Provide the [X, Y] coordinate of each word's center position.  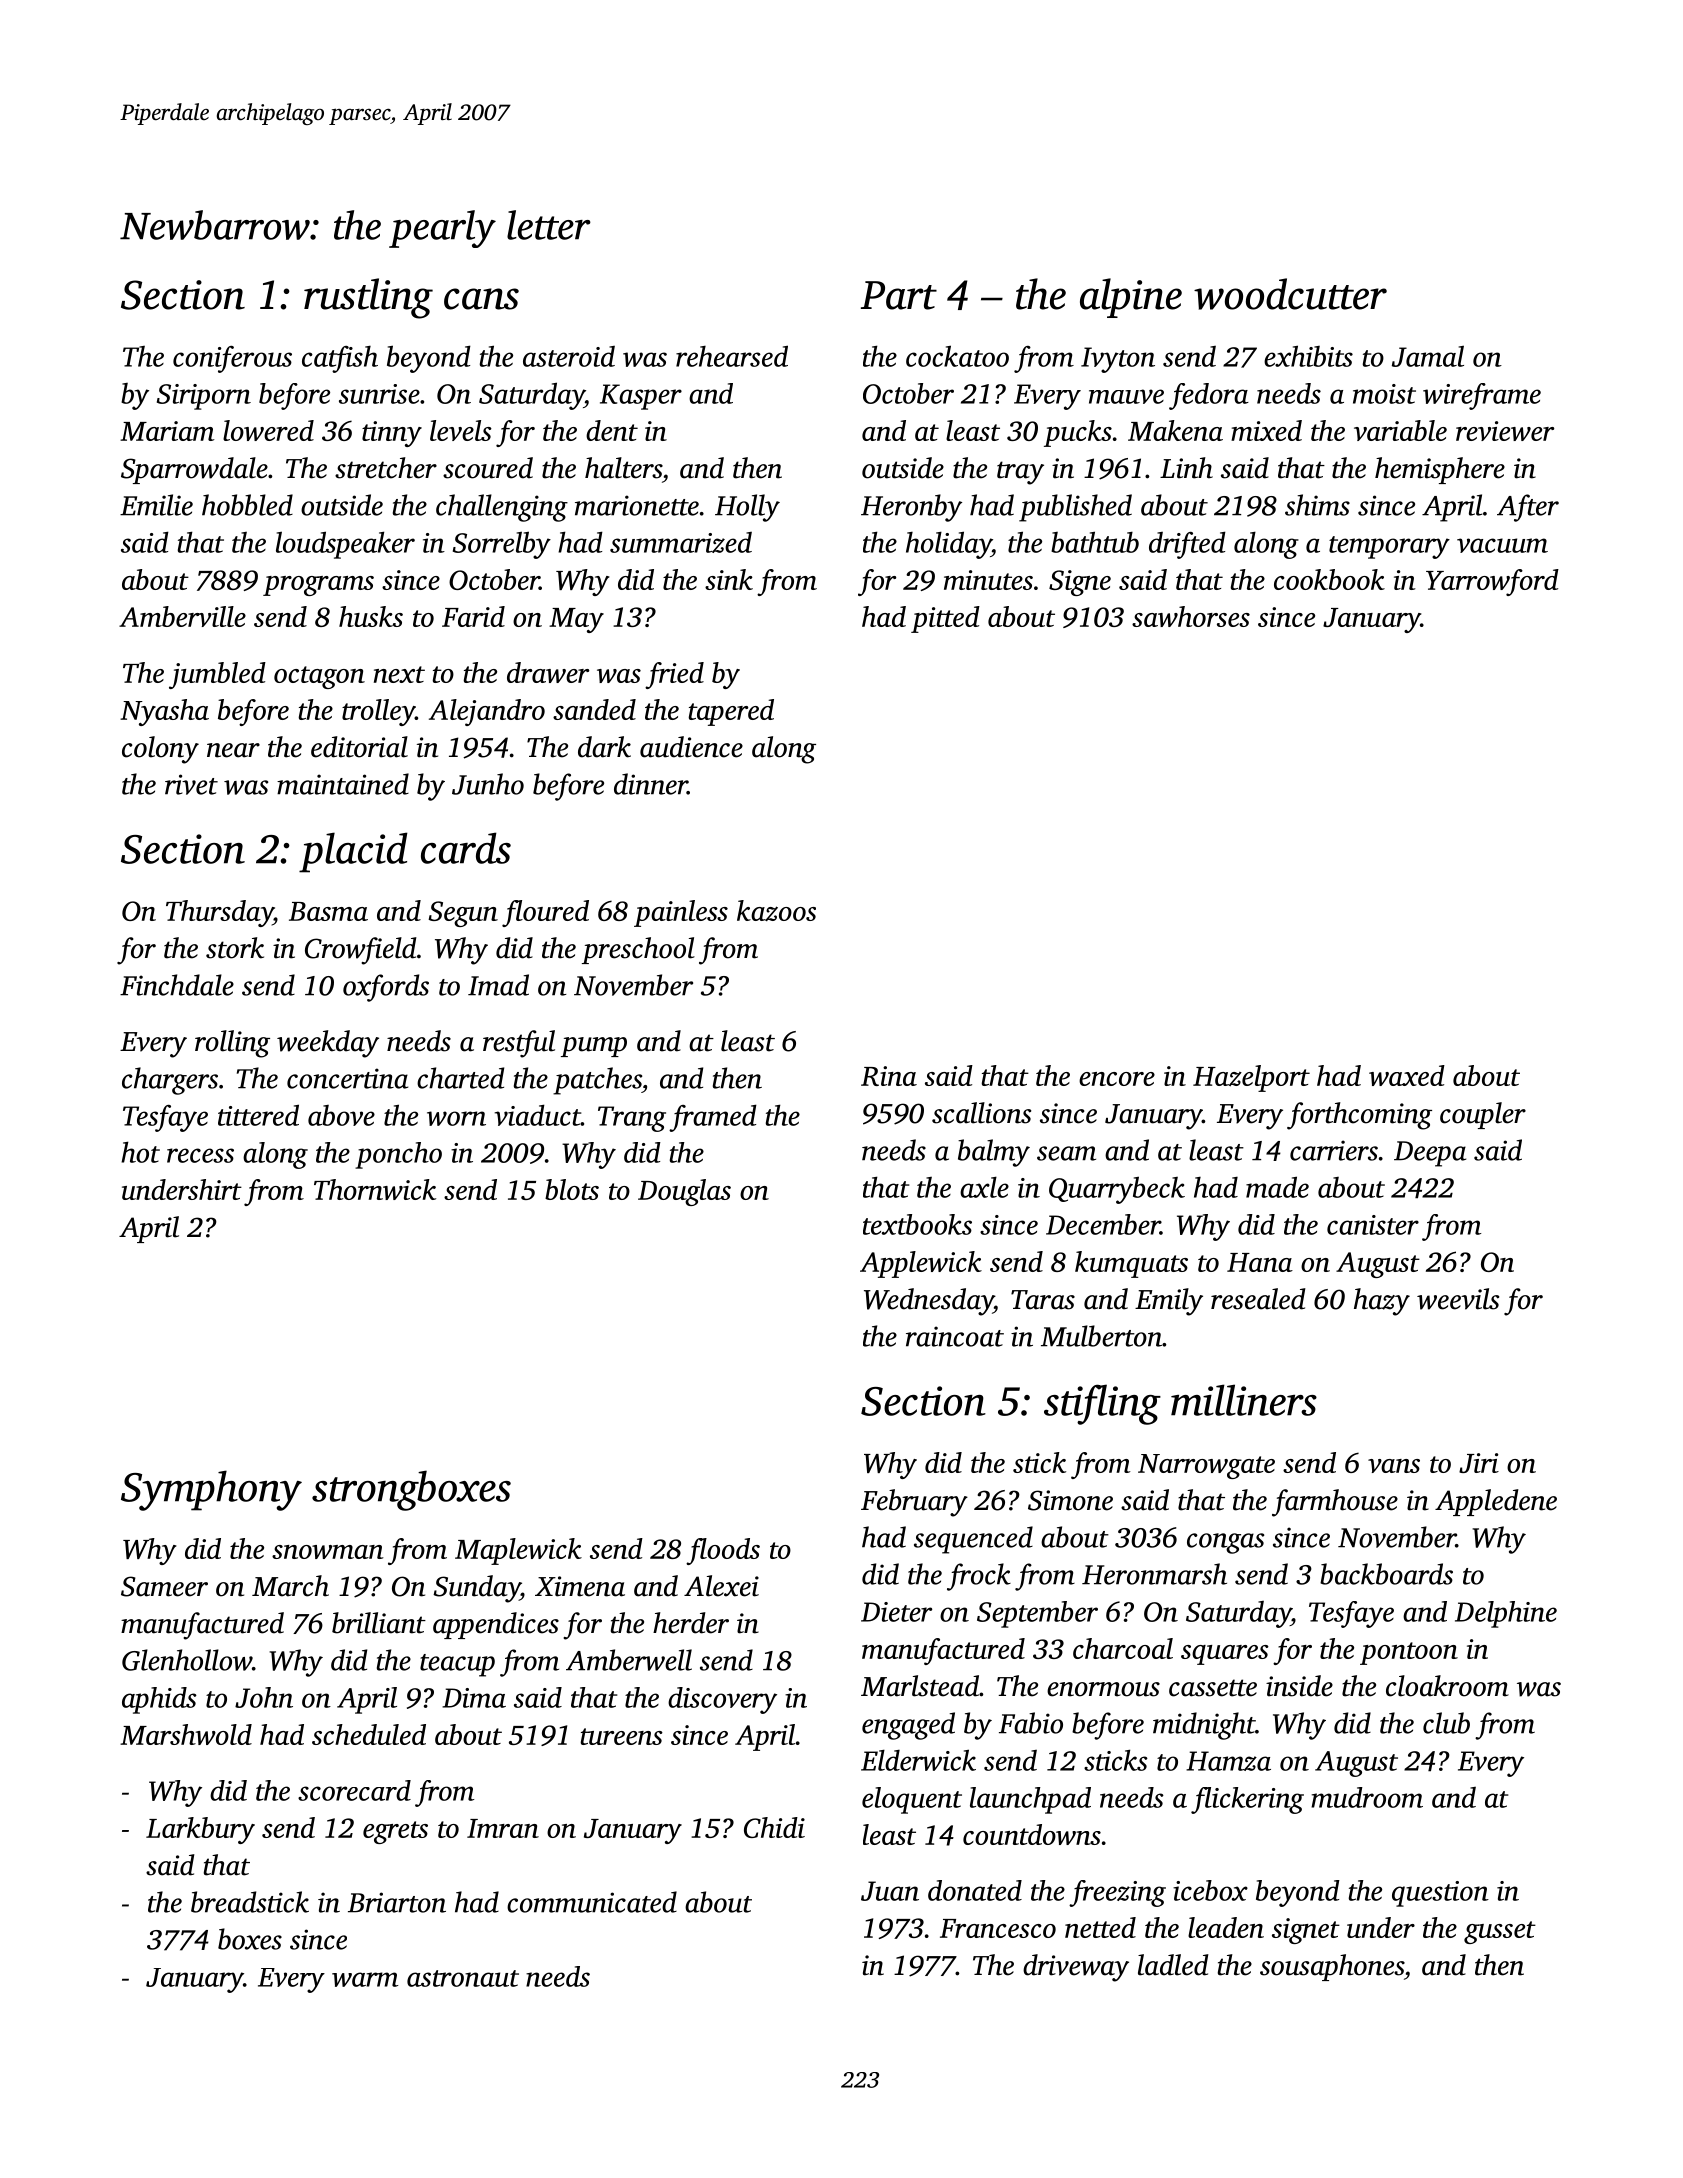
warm [365, 1979]
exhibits [1308, 356]
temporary [1389, 547]
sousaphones [1332, 1967]
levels [461, 430]
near [233, 750]
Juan [890, 1891]
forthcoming [1359, 1116]
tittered [258, 1115]
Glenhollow [187, 1660]
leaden [1226, 1927]
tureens [622, 1736]
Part [899, 295]
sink [729, 579]
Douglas [684, 1192]
